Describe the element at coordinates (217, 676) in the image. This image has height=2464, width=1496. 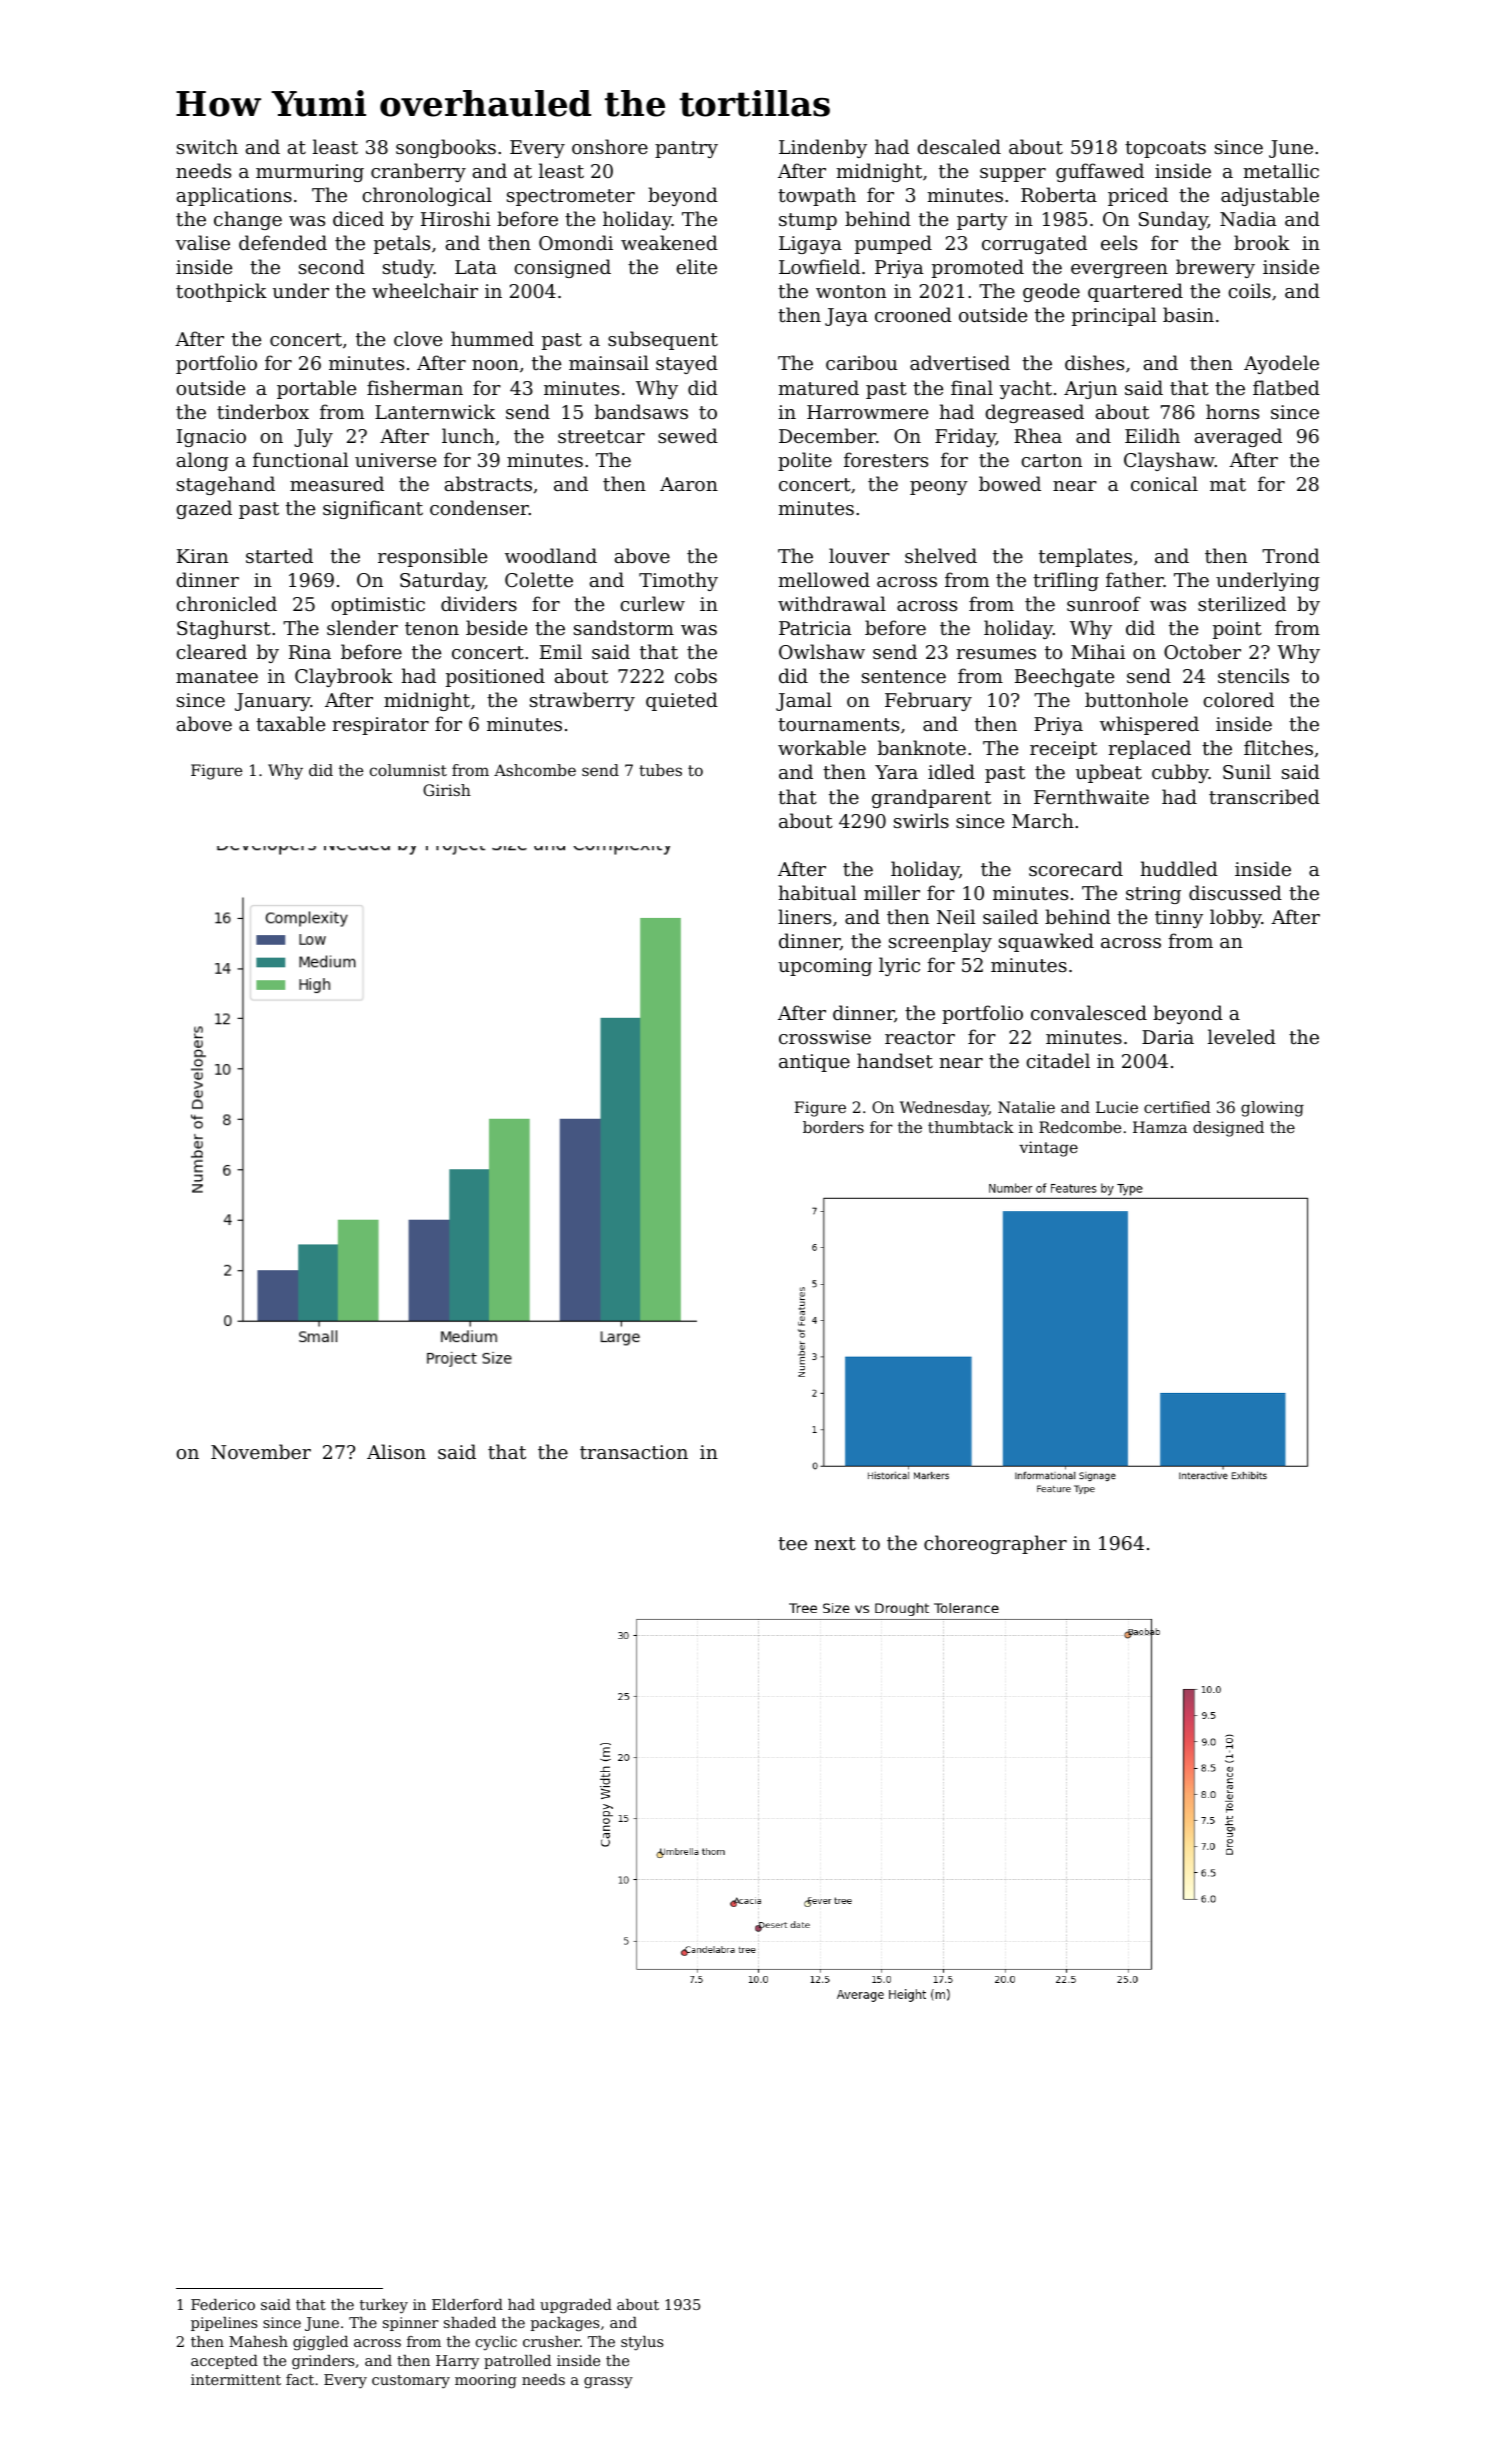
I see `manatee` at that location.
